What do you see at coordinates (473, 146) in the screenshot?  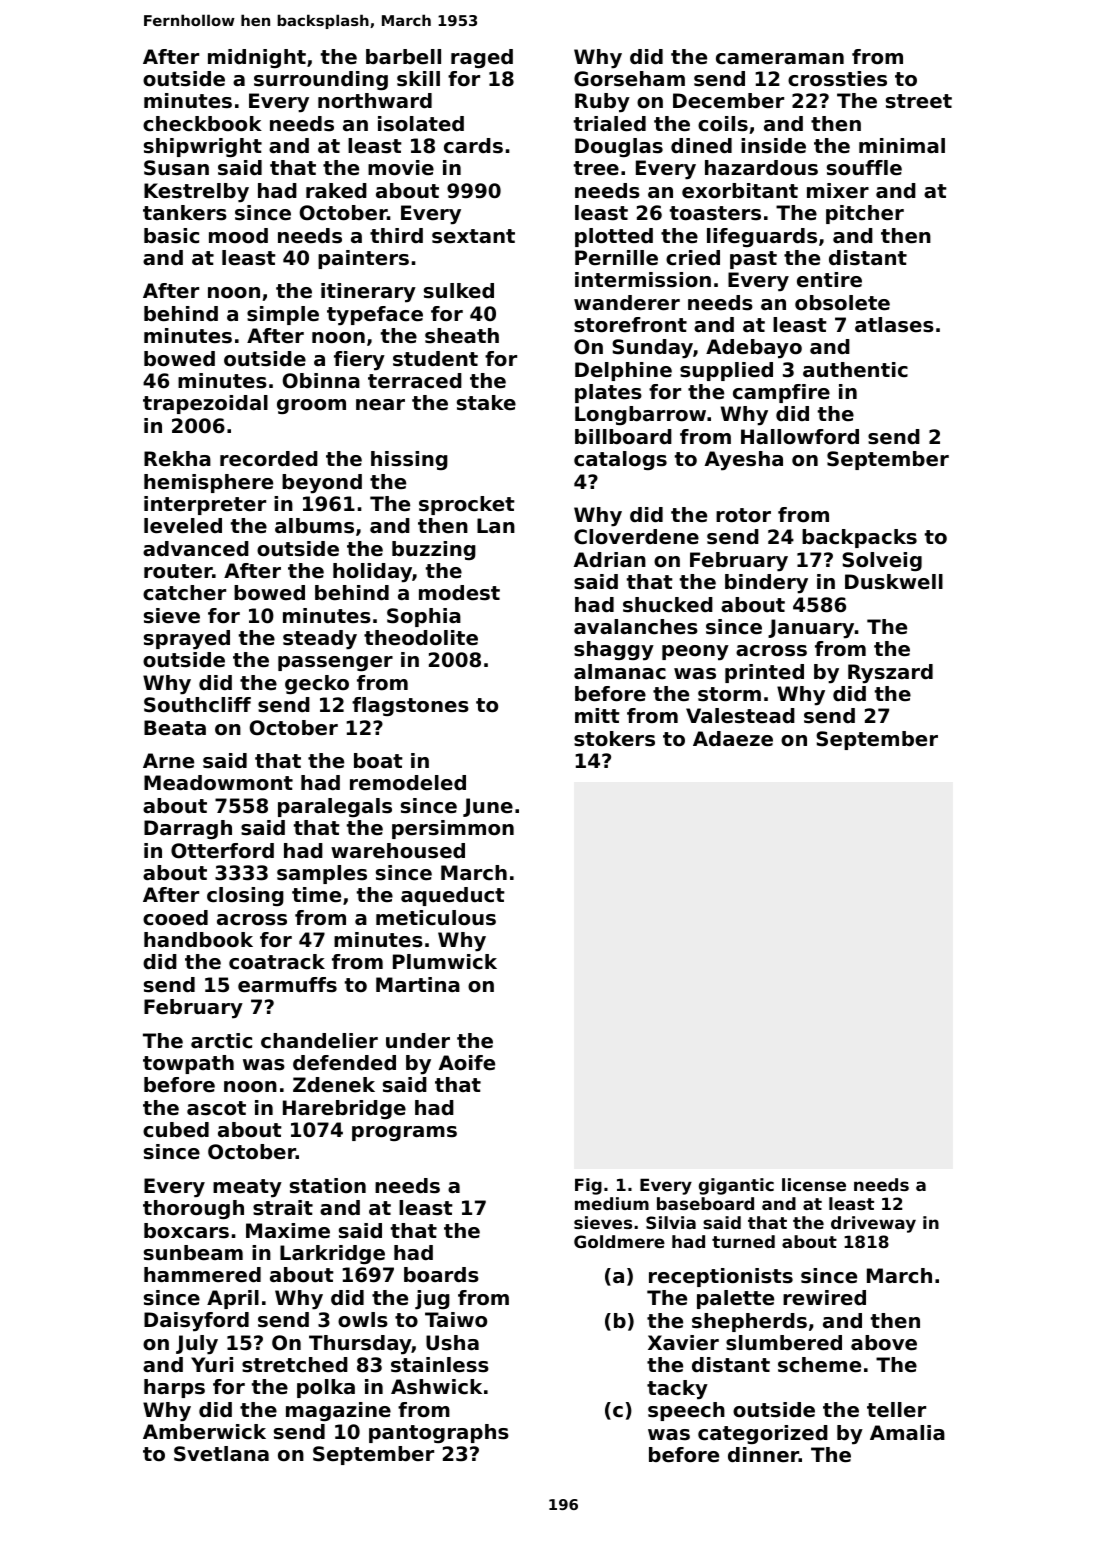 I see `cards` at bounding box center [473, 146].
